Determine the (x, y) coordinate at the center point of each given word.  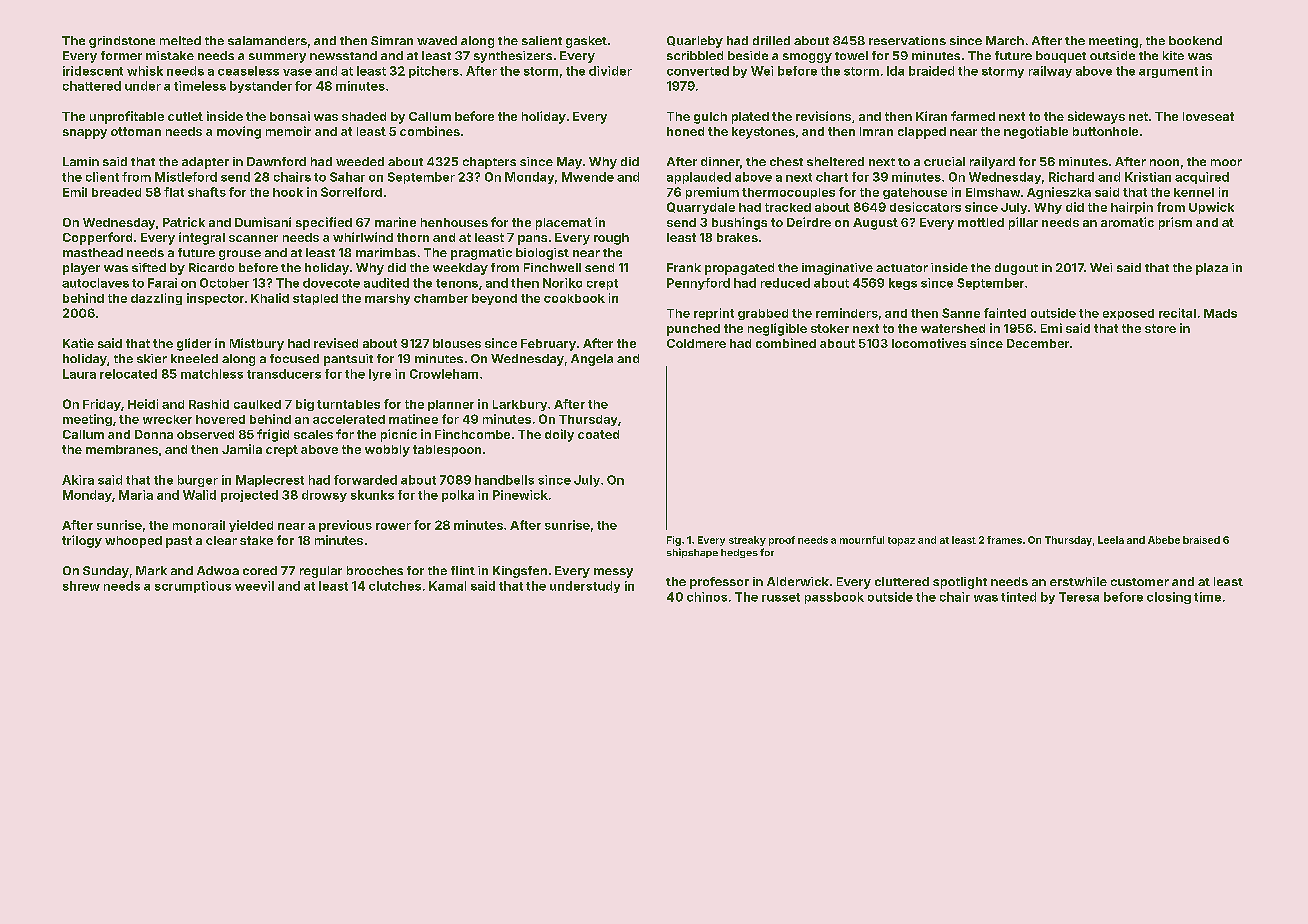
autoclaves (95, 283)
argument (1168, 72)
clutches (395, 586)
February (548, 345)
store (1160, 328)
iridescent (93, 71)
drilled (771, 40)
